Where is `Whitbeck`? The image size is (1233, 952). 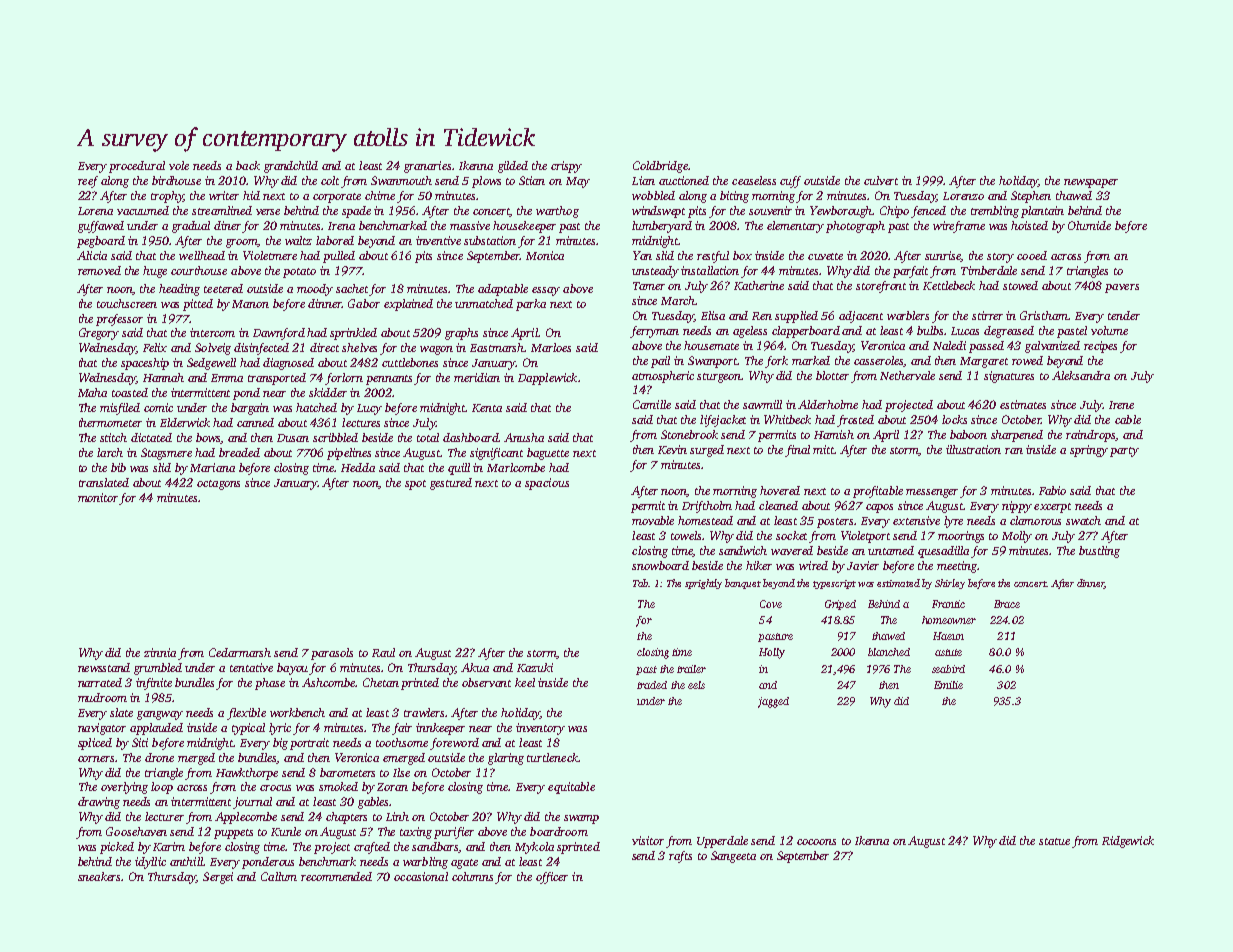
Whitbeck is located at coordinates (787, 419).
